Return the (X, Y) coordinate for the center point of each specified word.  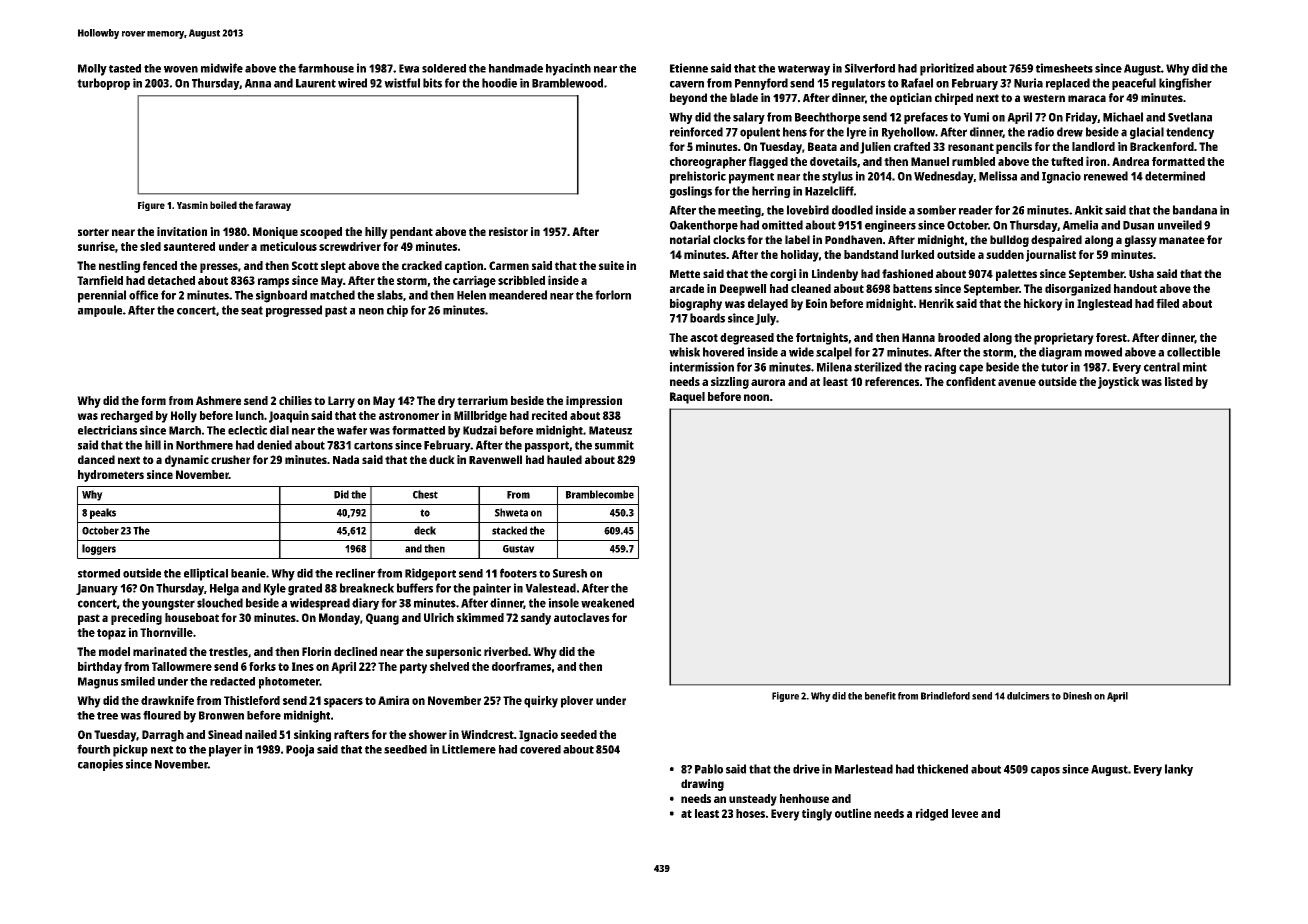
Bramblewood (567, 83)
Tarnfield (100, 280)
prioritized (947, 69)
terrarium (482, 400)
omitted (782, 225)
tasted (125, 68)
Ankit (1088, 210)
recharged (127, 417)
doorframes (521, 666)
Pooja (300, 750)
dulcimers (1028, 696)
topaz (111, 634)
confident (971, 381)
